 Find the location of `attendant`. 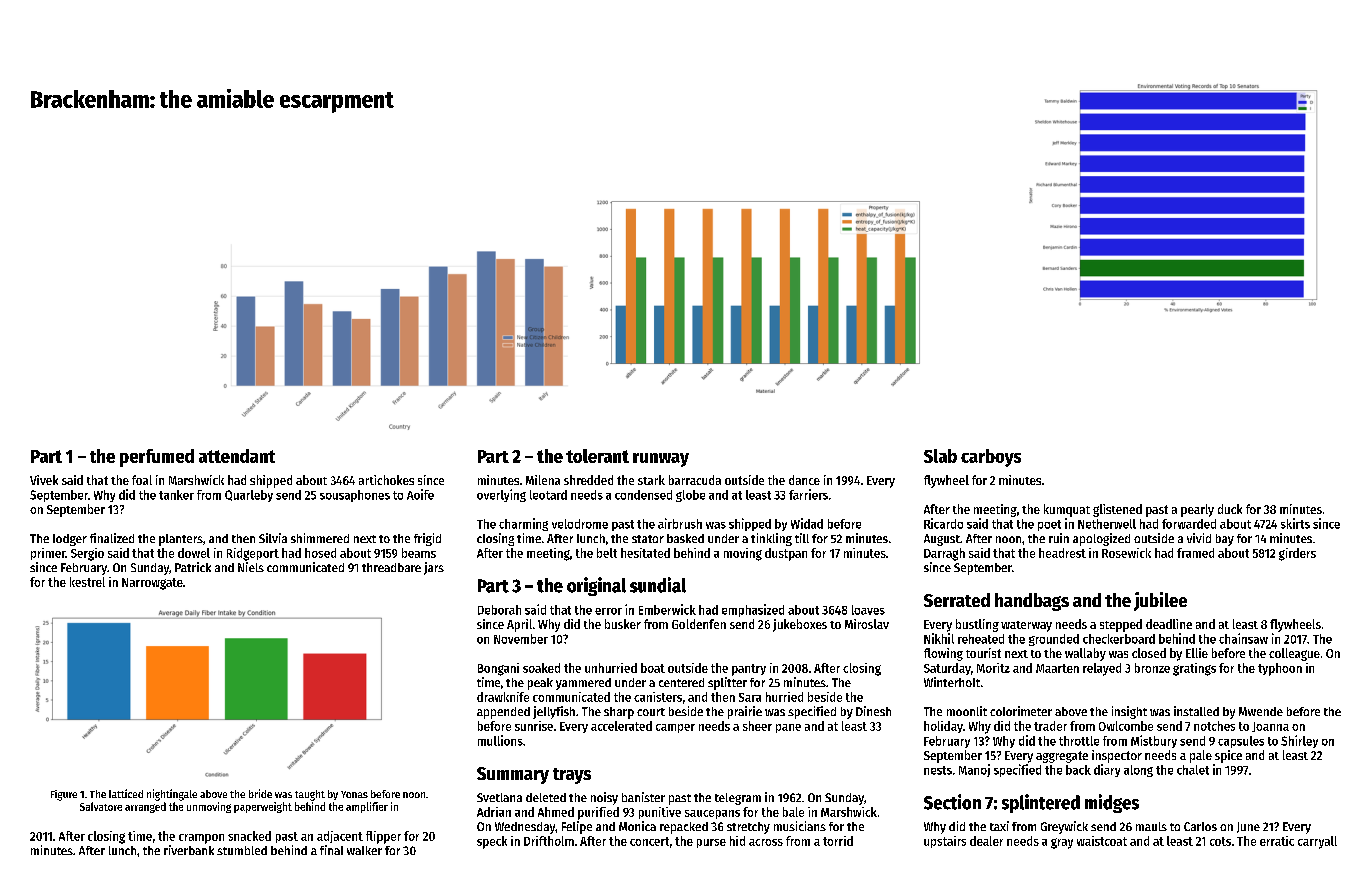

attendant is located at coordinates (237, 456).
